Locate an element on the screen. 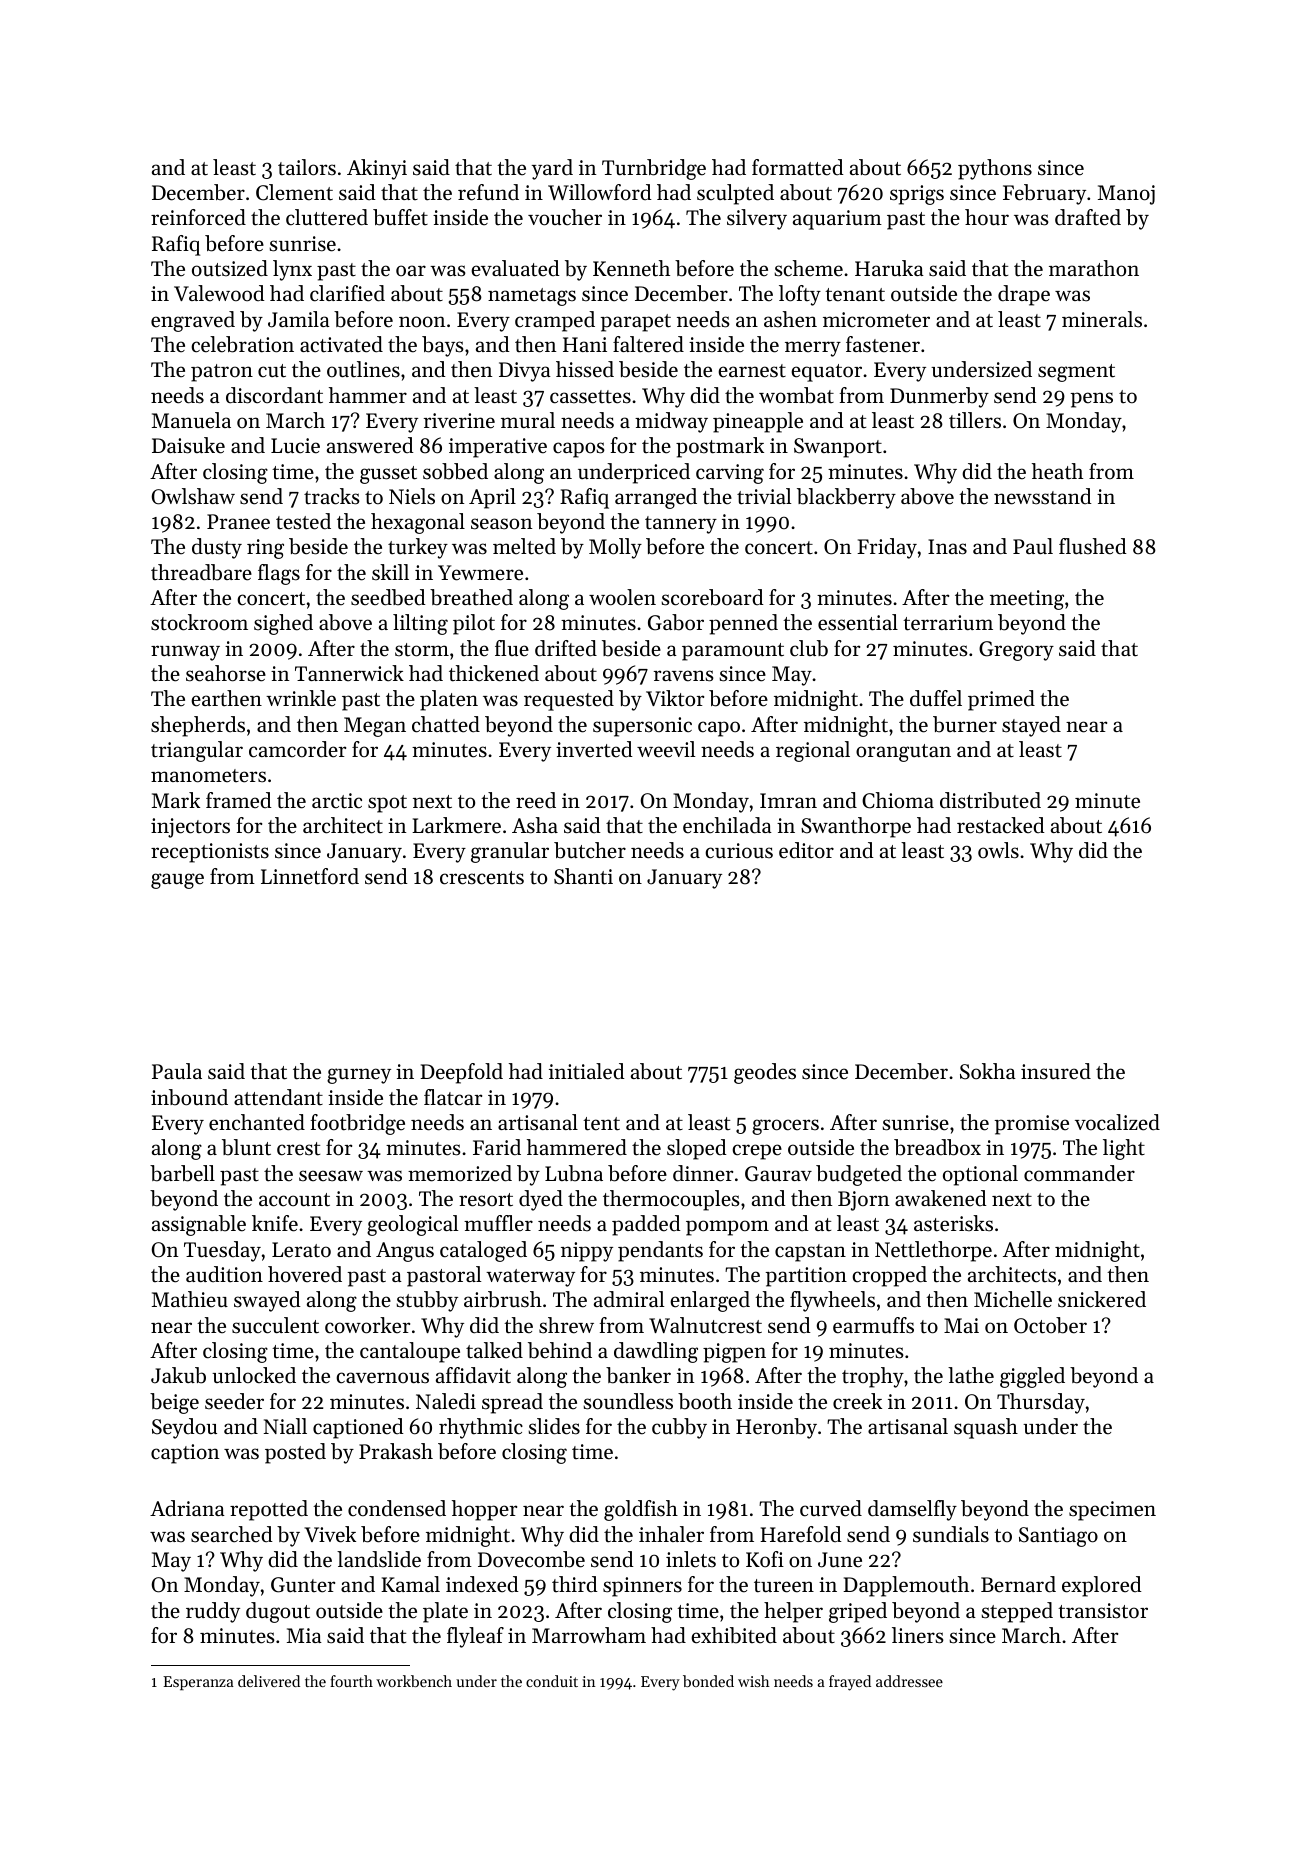 Image resolution: width=1311 pixels, height=1855 pixels. Thursday is located at coordinates (1041, 1403).
